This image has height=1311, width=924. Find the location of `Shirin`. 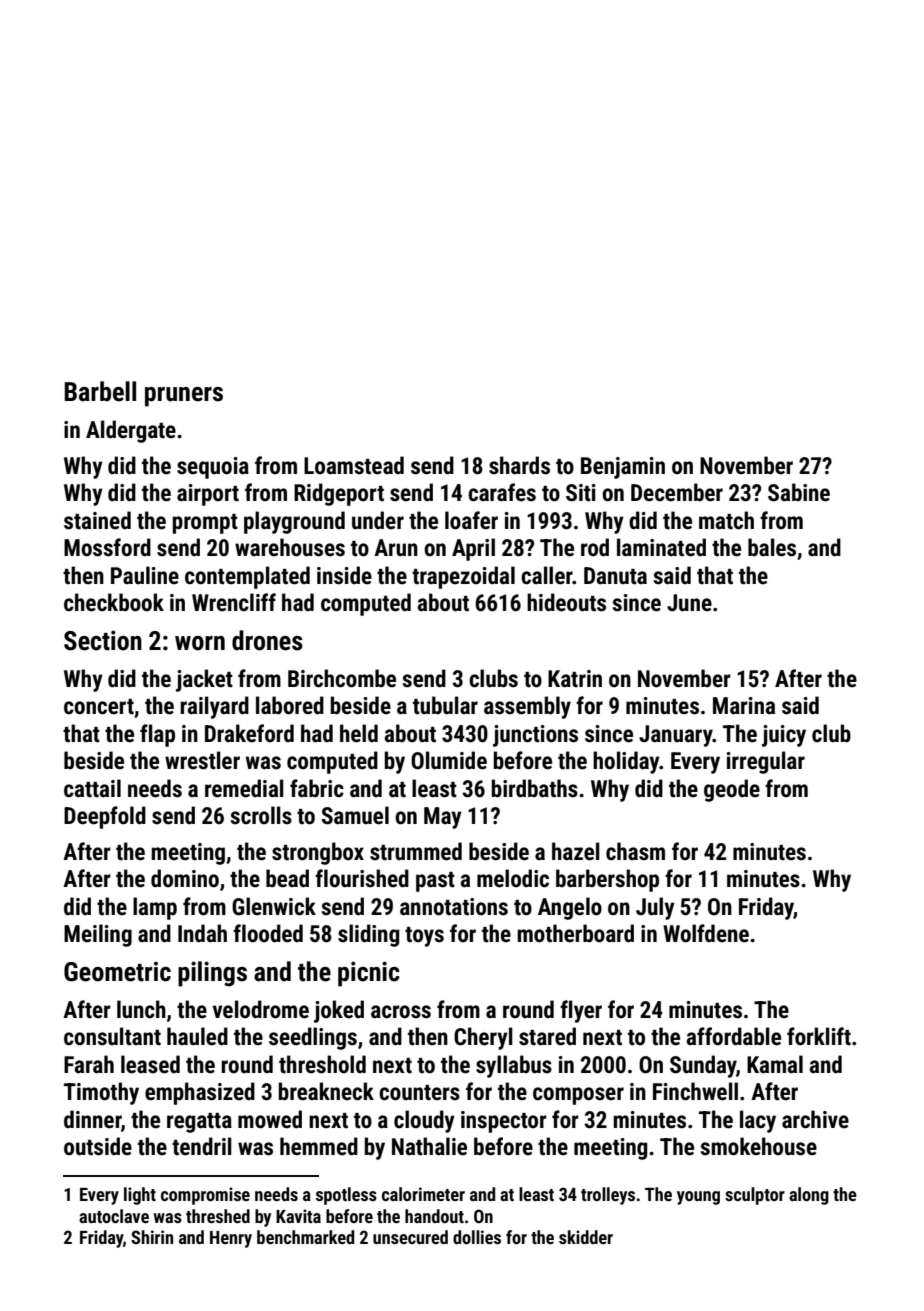

Shirin is located at coordinates (152, 1237).
